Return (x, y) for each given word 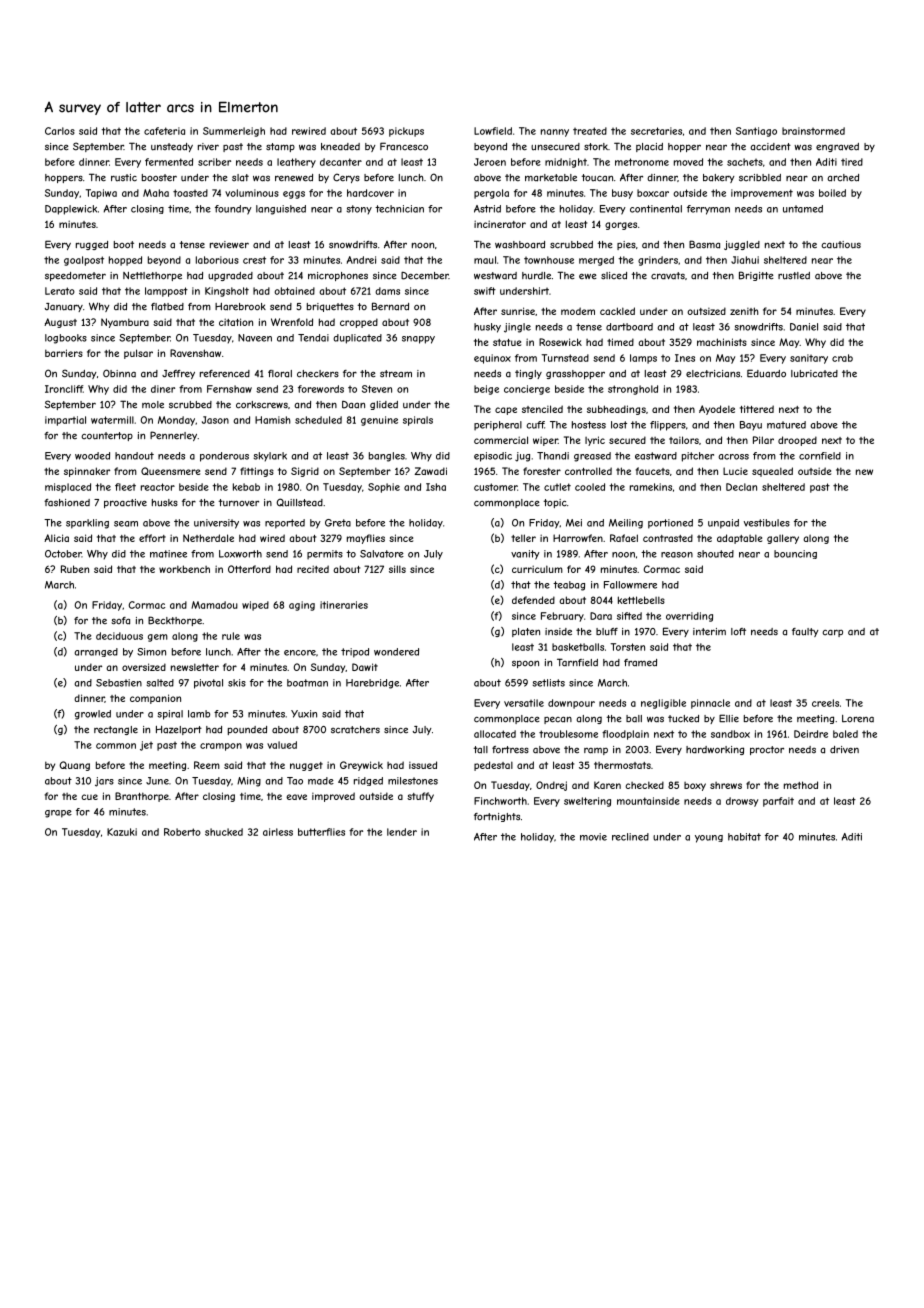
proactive (125, 503)
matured (786, 425)
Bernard (390, 306)
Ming (249, 782)
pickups (406, 132)
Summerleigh (234, 132)
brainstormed (813, 131)
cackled (617, 311)
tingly (528, 374)
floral (280, 374)
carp (832, 633)
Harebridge (372, 684)
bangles (387, 457)
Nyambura (125, 323)
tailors (684, 440)
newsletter (195, 667)
